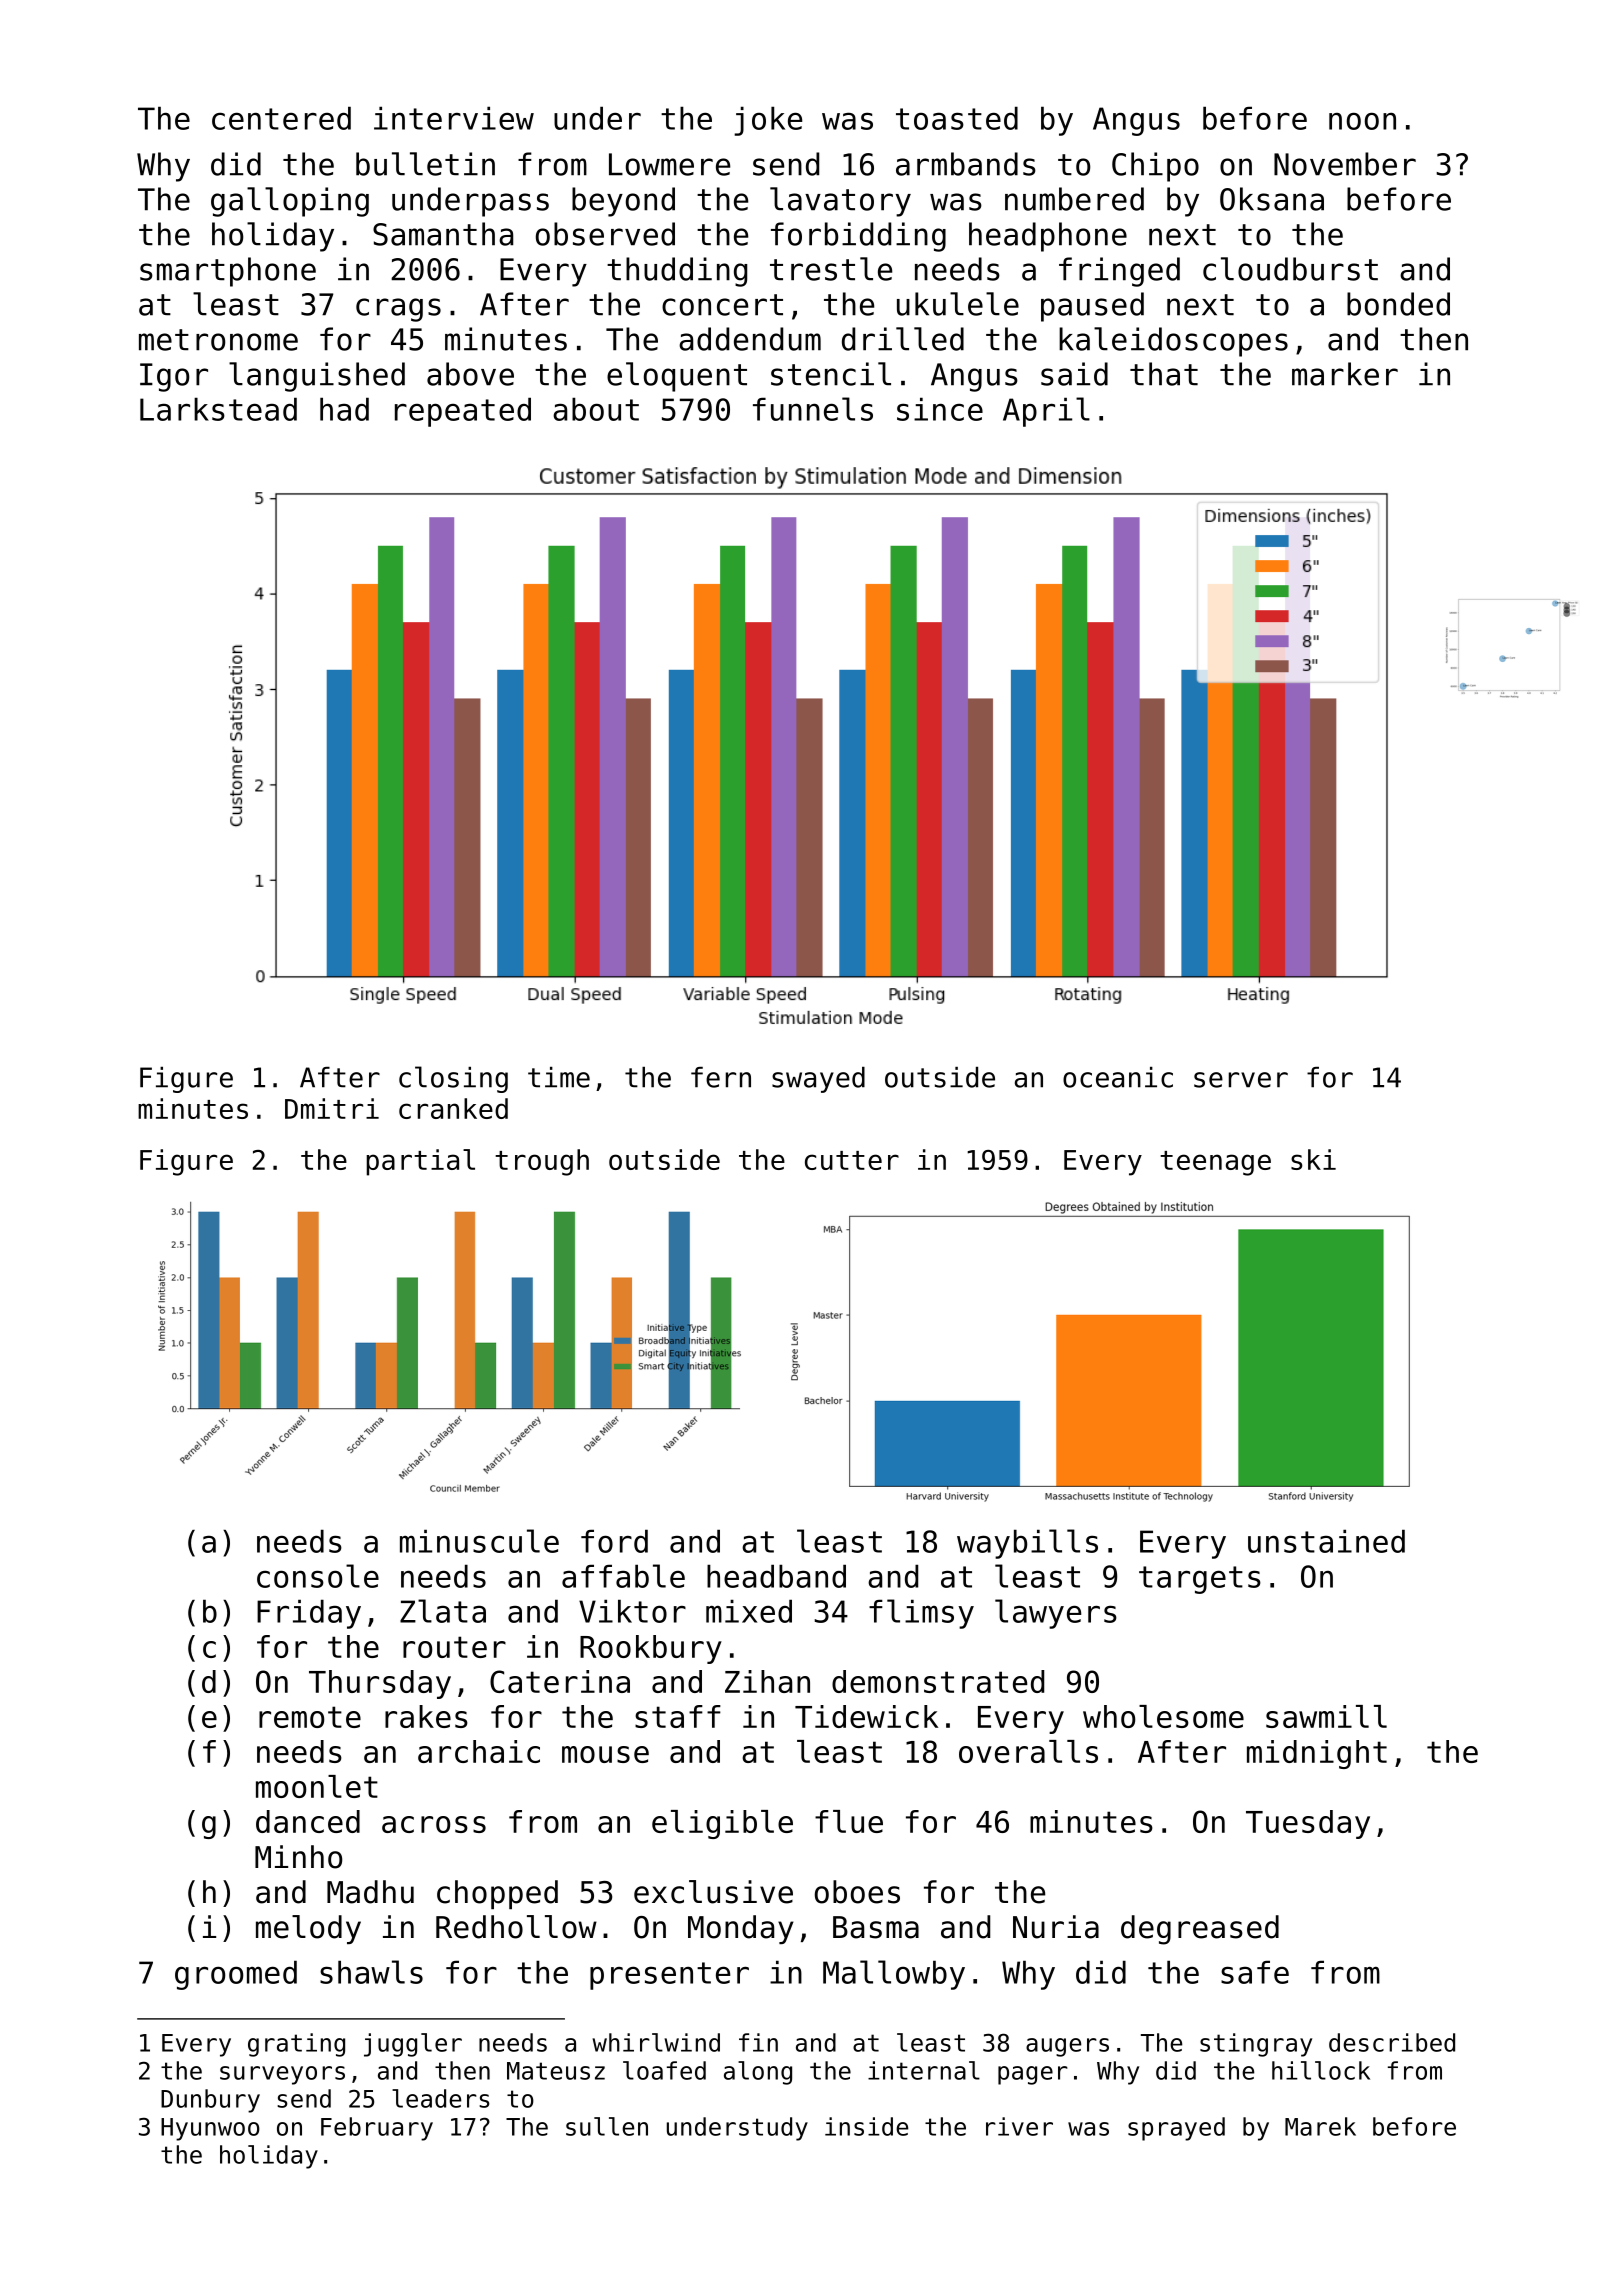 The width and height of the image is (1620, 2292). I want to click on unstained, so click(1326, 1541).
